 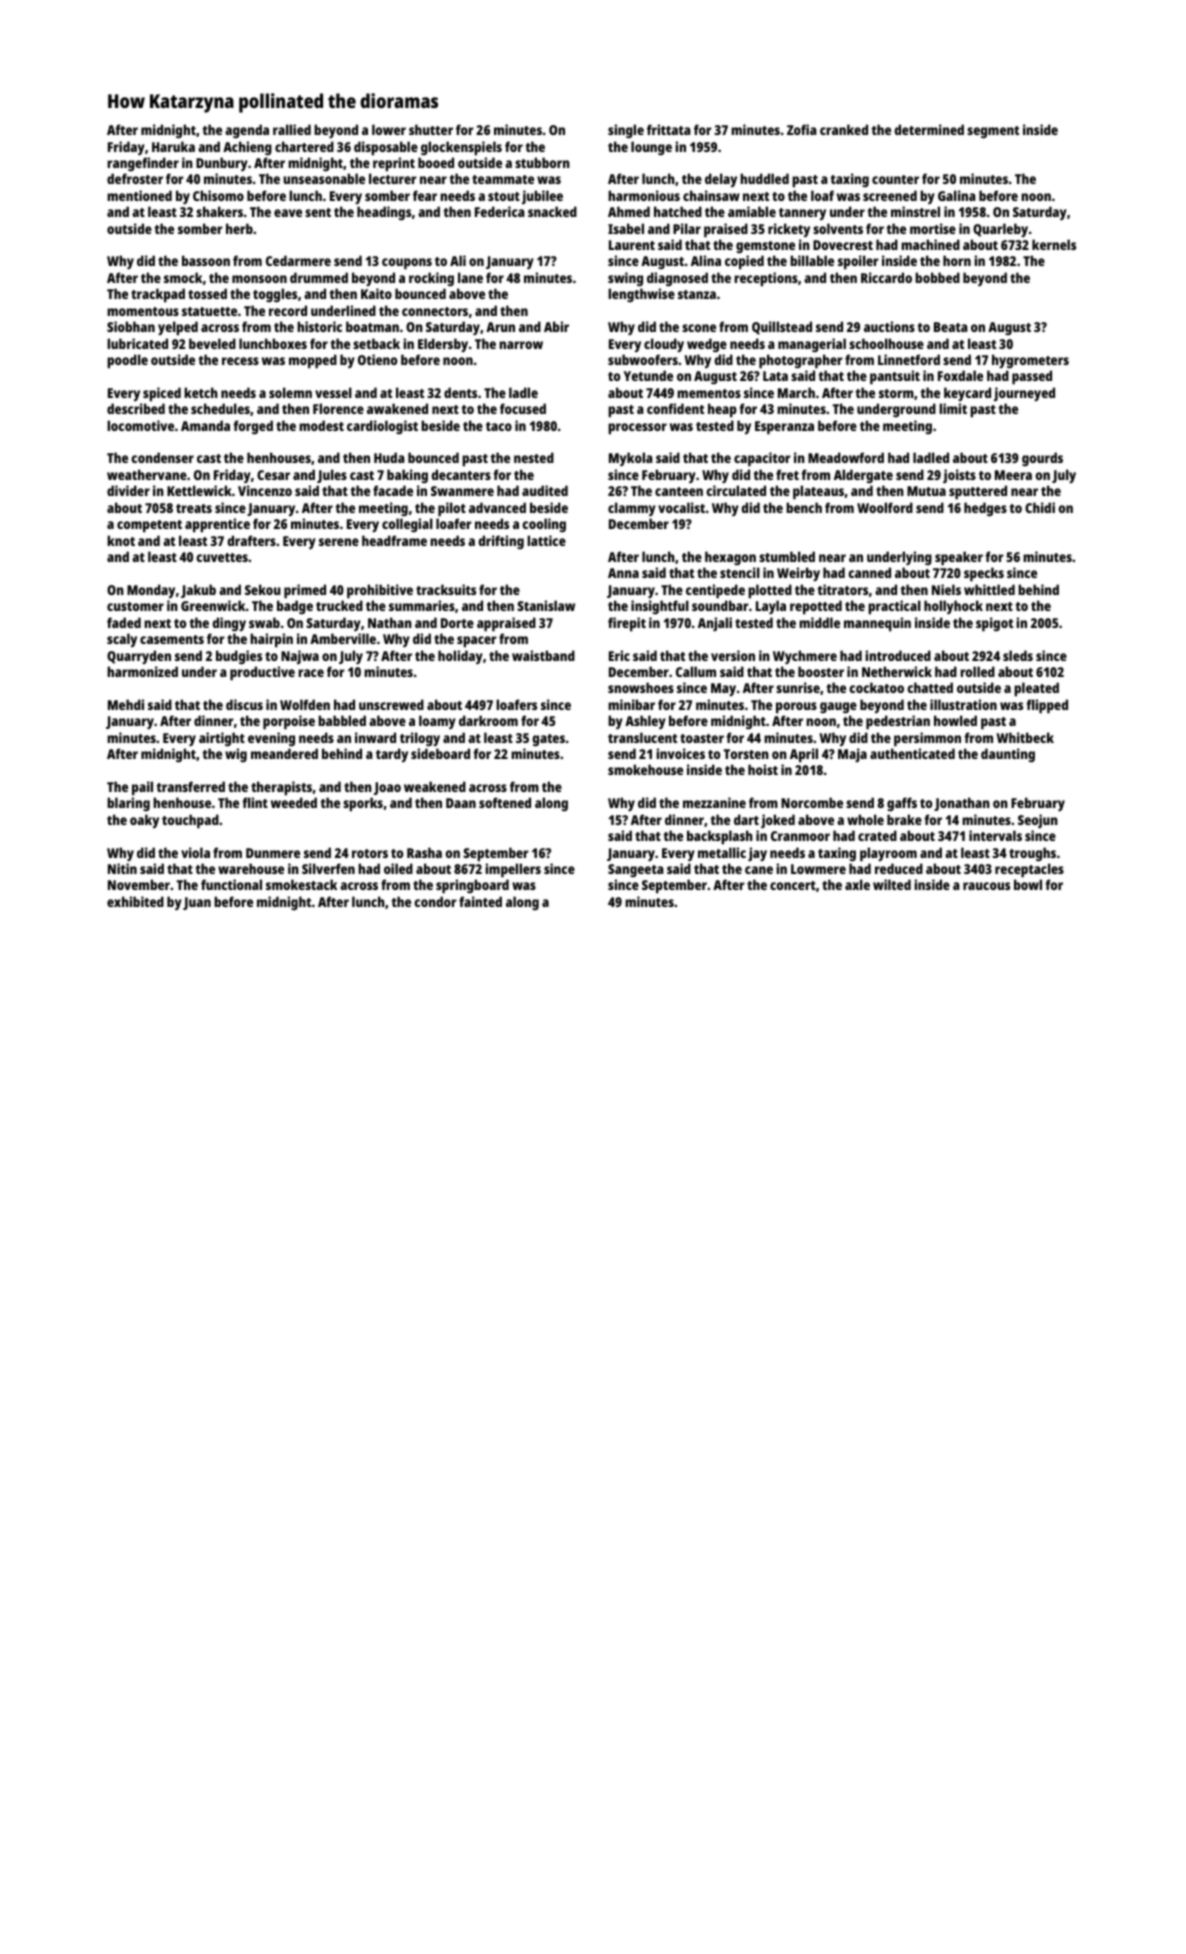 I want to click on Woolford, so click(x=885, y=507).
